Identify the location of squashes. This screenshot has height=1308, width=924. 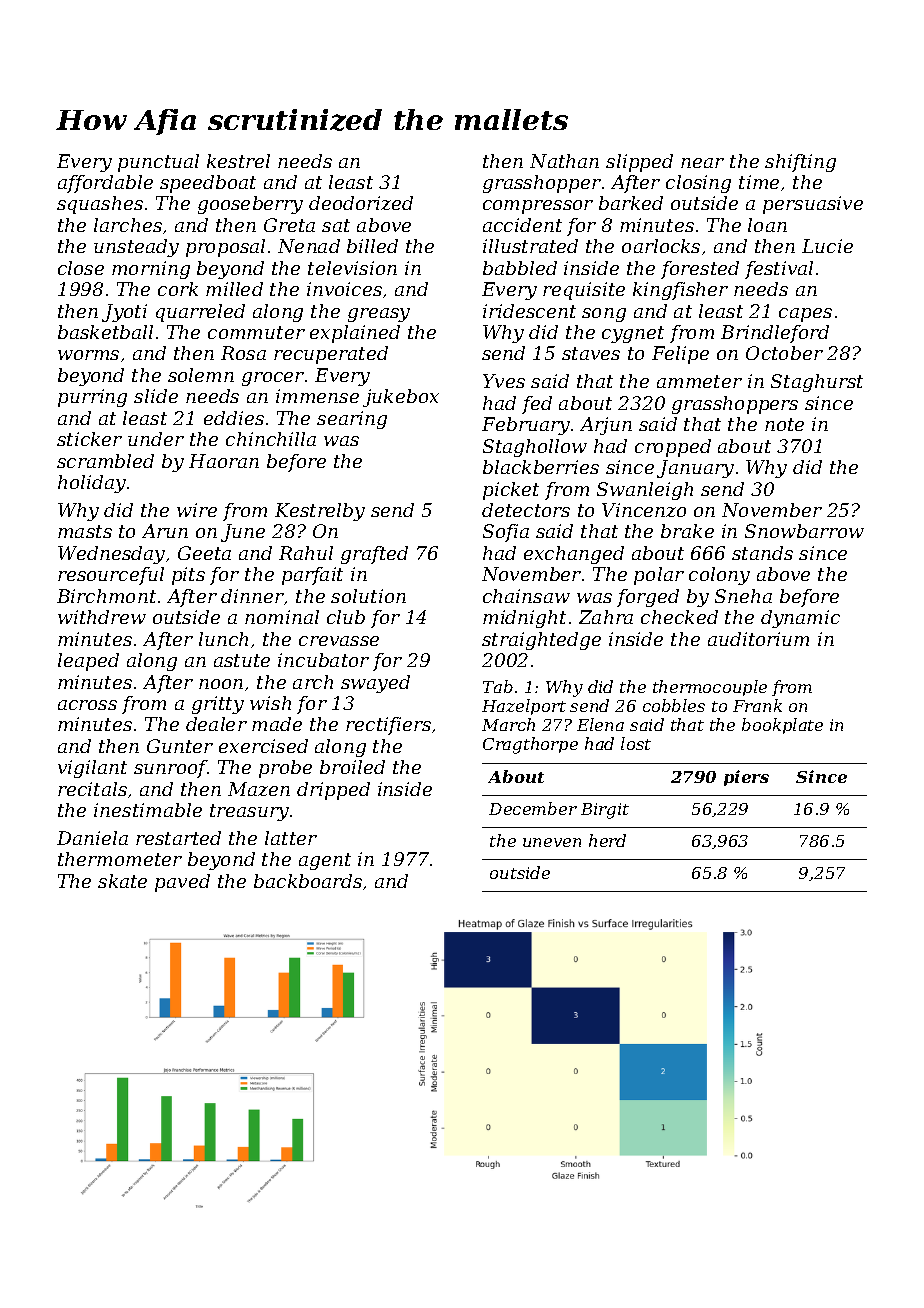
(100, 205).
